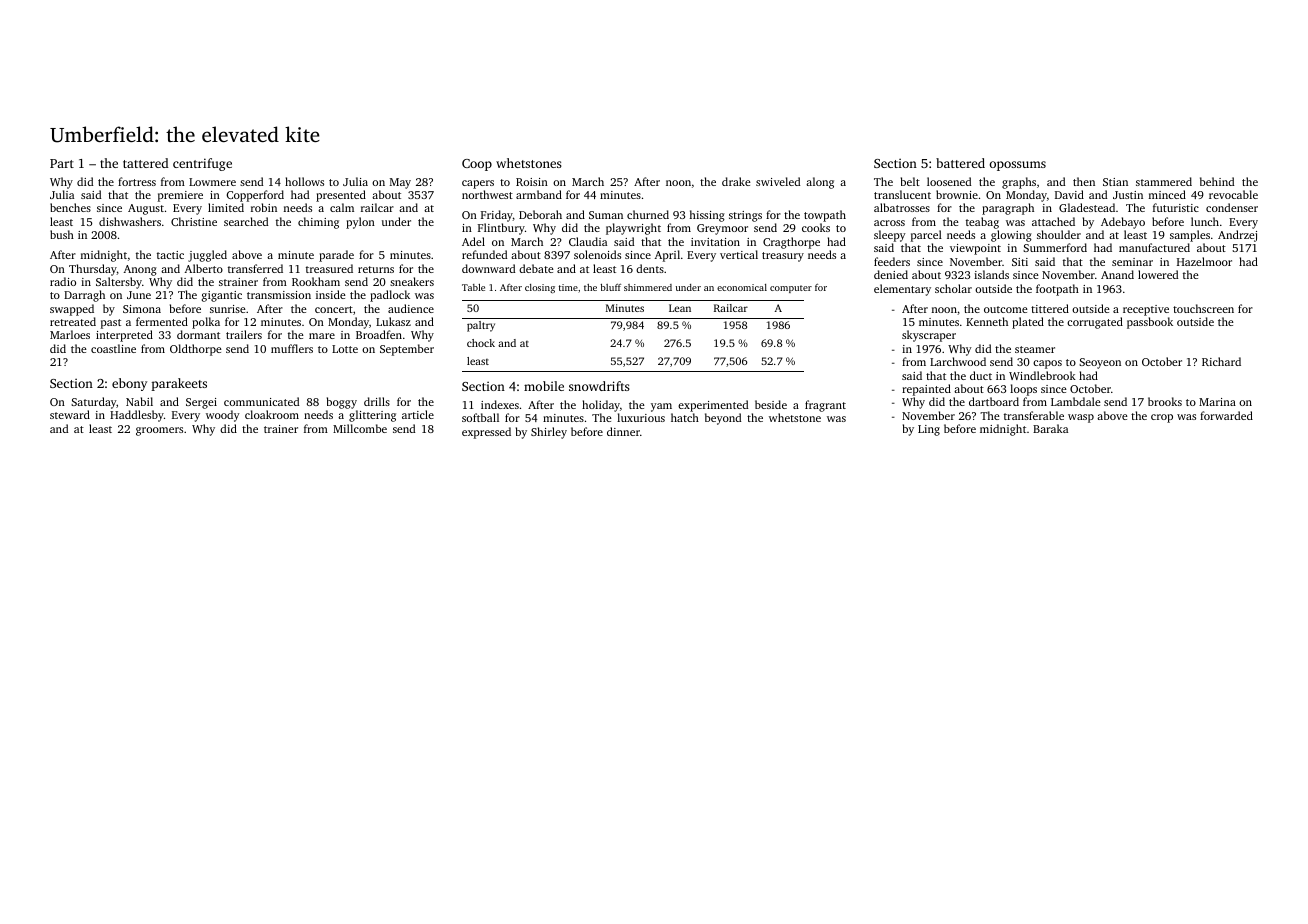 The image size is (1308, 924). I want to click on Summerford, so click(1055, 247).
